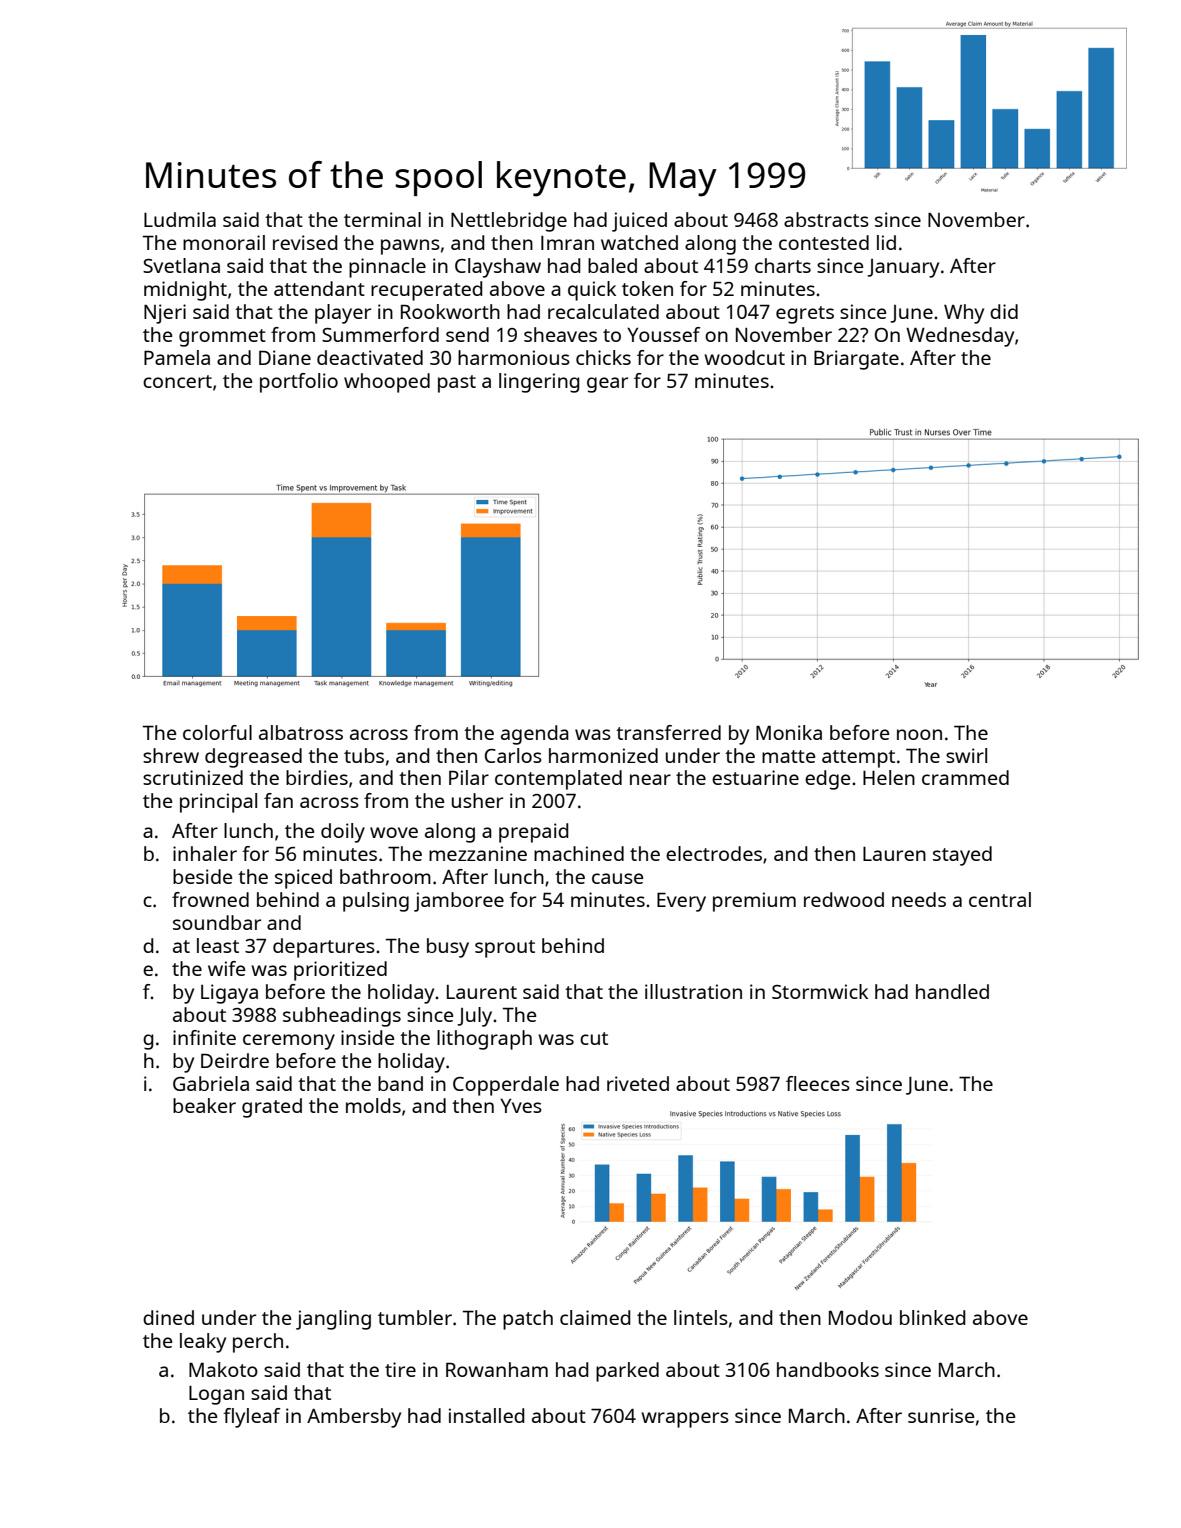 Image resolution: width=1181 pixels, height=1528 pixels. I want to click on albatross, so click(301, 732).
